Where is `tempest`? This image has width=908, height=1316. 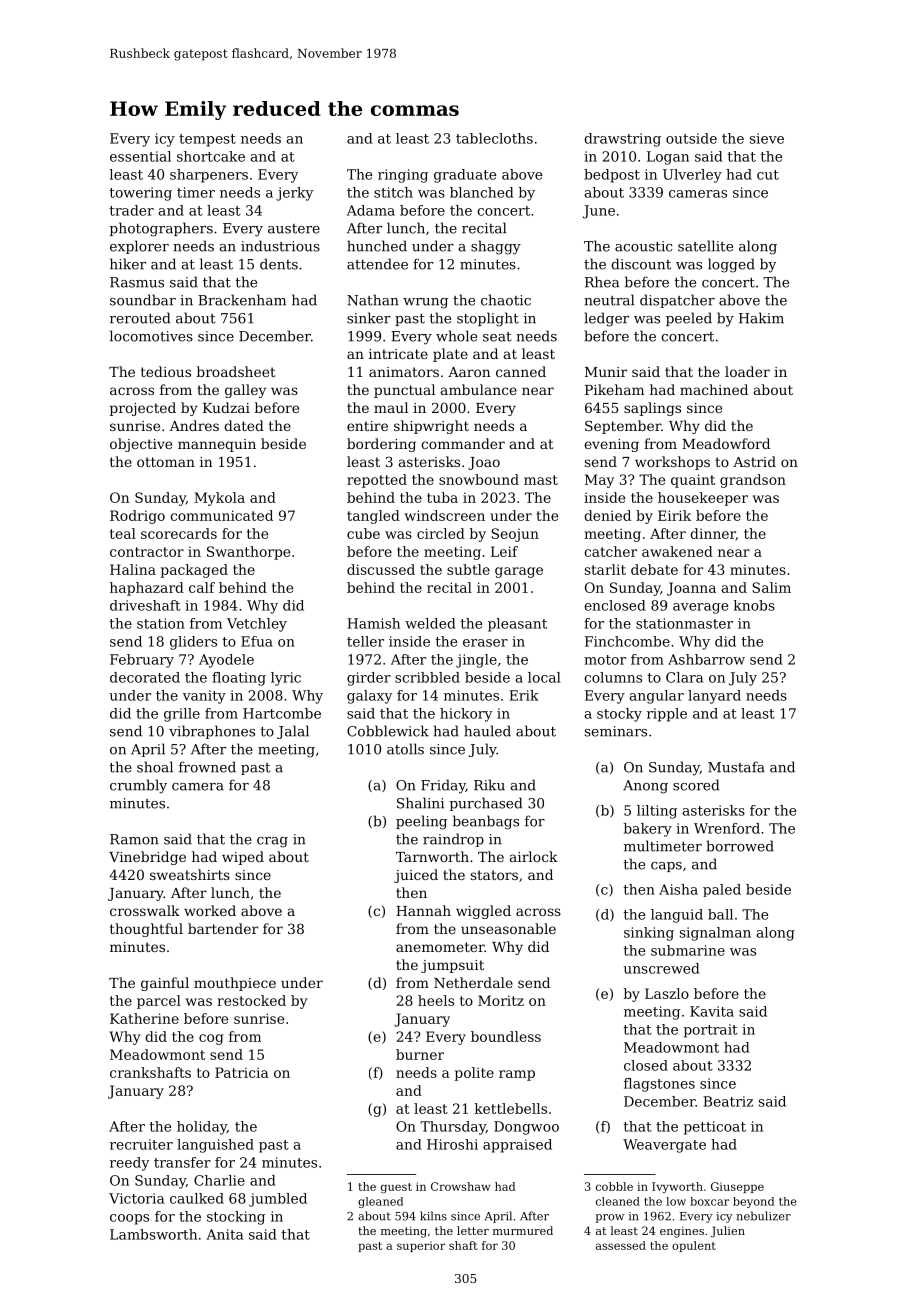
tempest is located at coordinates (207, 140).
